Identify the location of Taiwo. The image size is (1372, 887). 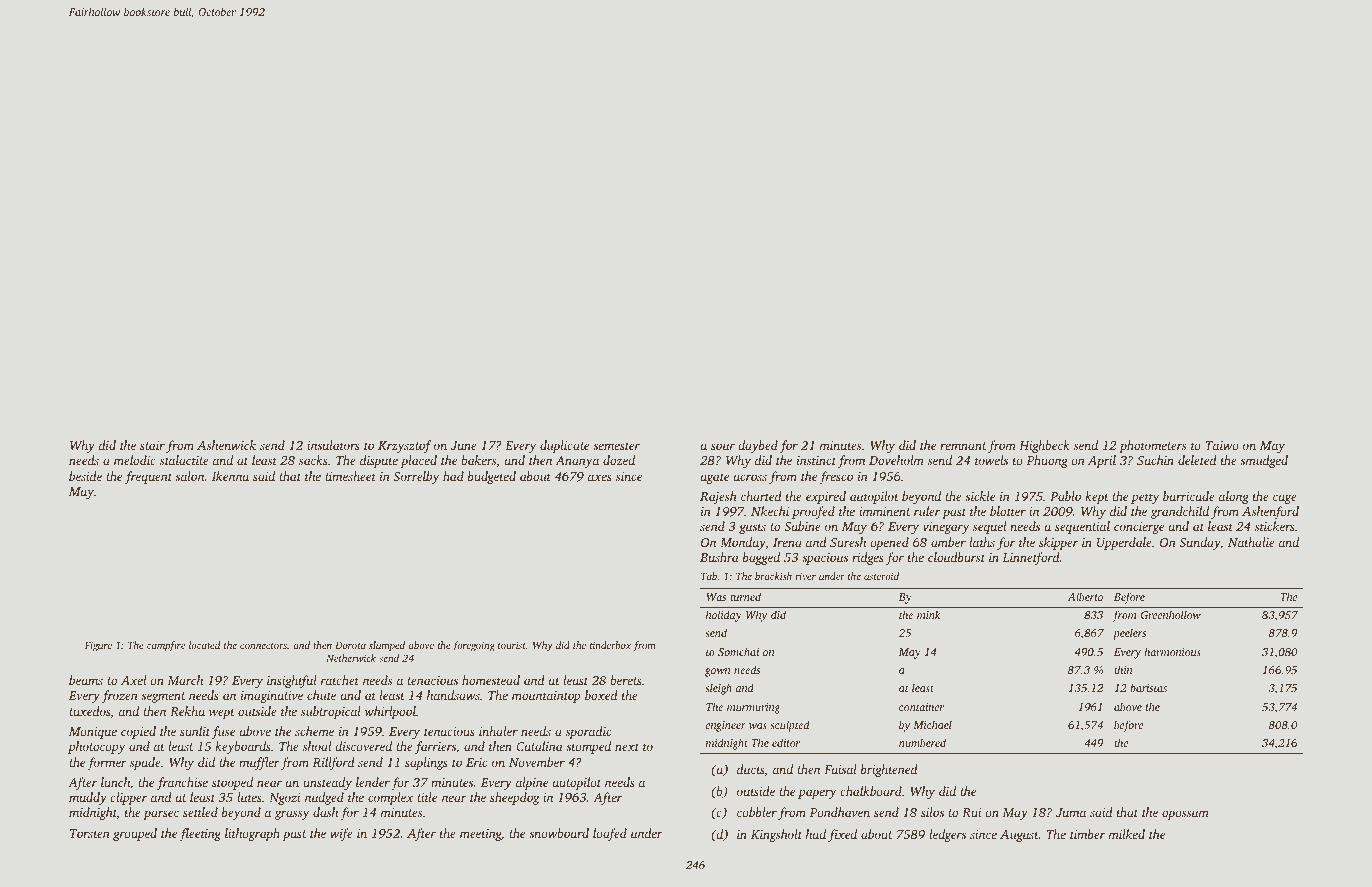
(1222, 445).
